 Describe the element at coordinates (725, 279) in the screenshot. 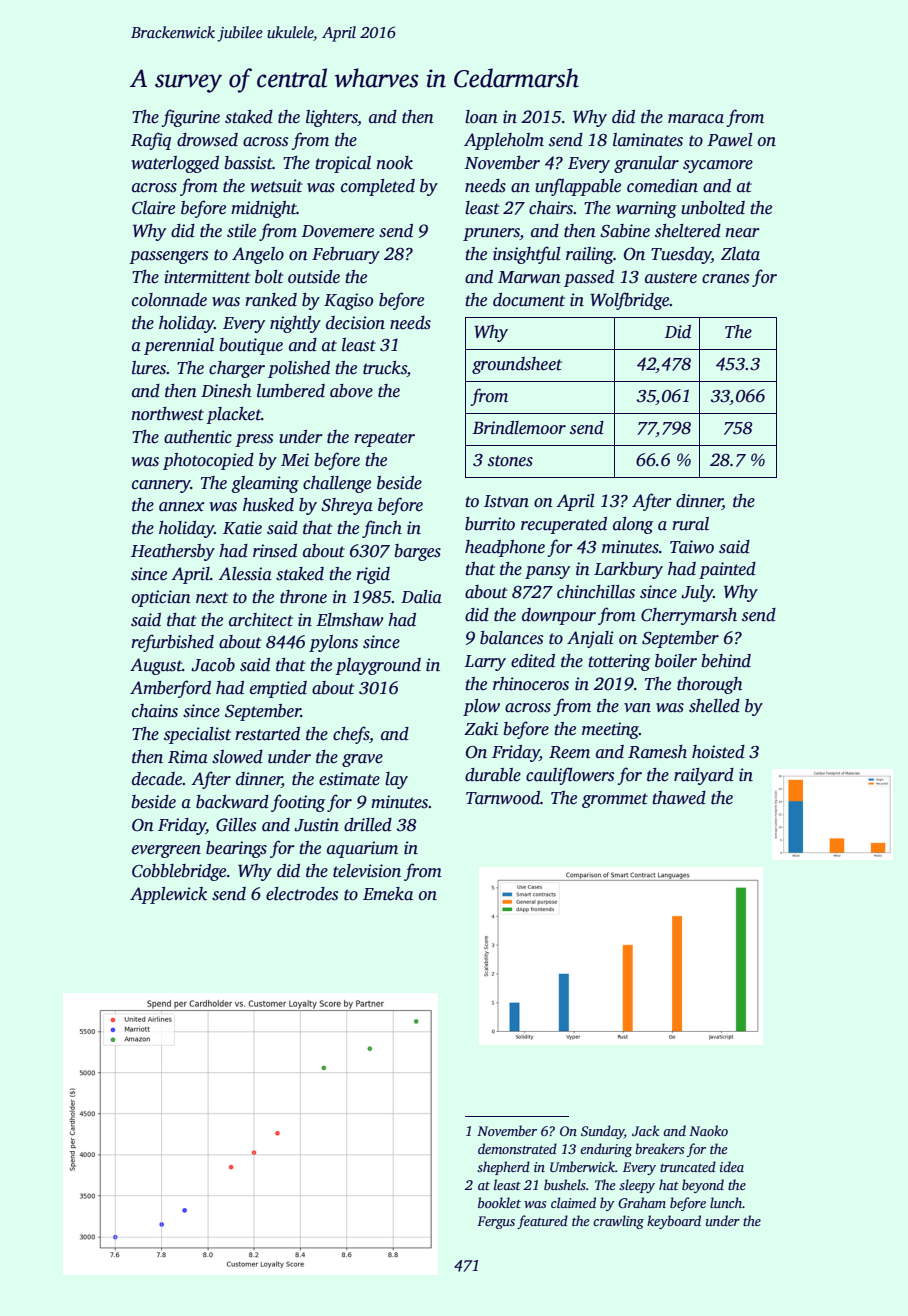

I see `cranes` at that location.
